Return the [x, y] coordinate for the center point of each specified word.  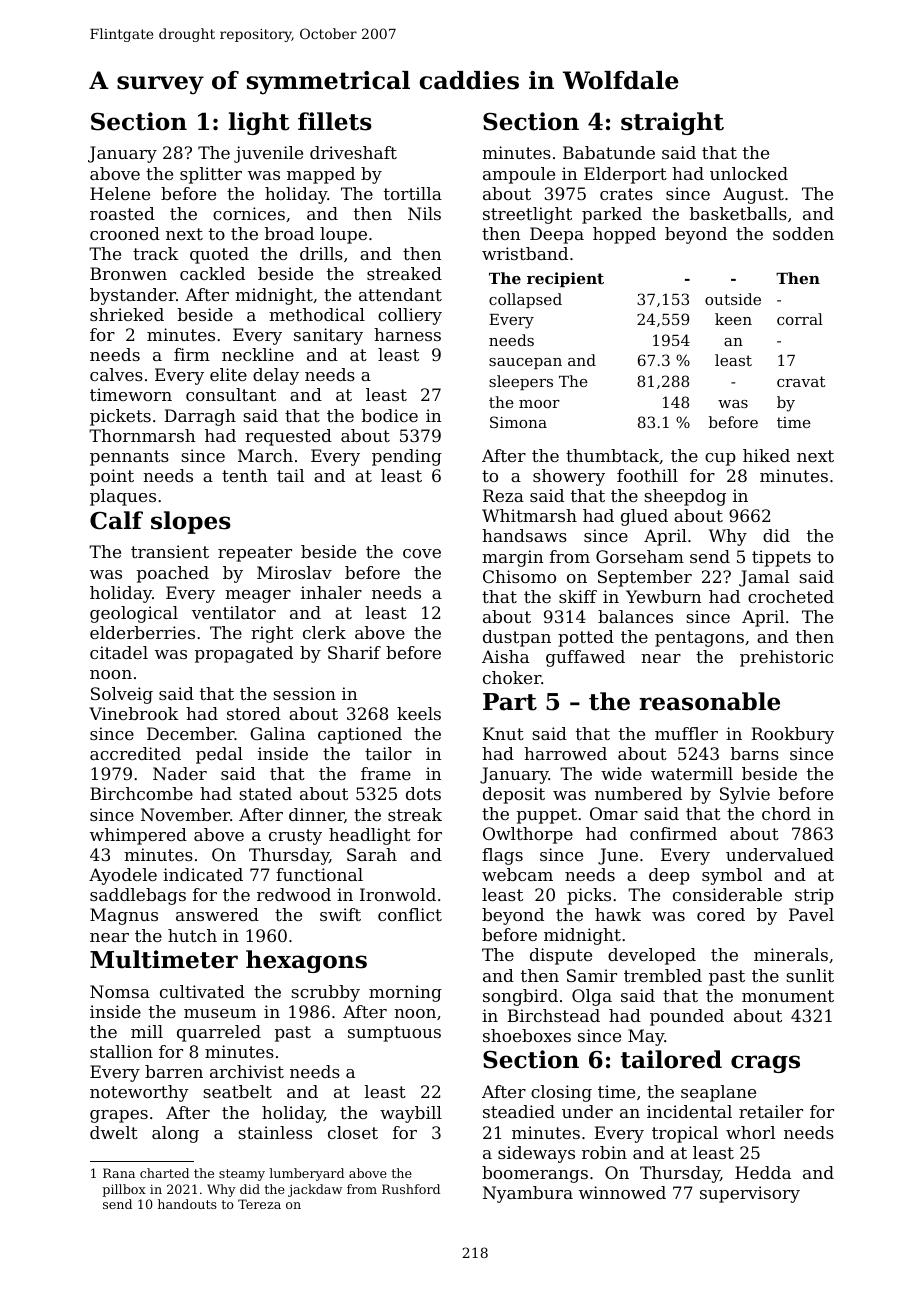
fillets [335, 121]
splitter [211, 175]
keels [419, 713]
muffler [686, 733]
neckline [258, 354]
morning [405, 993]
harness [407, 334]
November [185, 814]
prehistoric [786, 658]
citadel [119, 652]
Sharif [354, 652]
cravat [801, 381]
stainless [275, 1132]
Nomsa [120, 991]
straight [672, 123]
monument [788, 996]
